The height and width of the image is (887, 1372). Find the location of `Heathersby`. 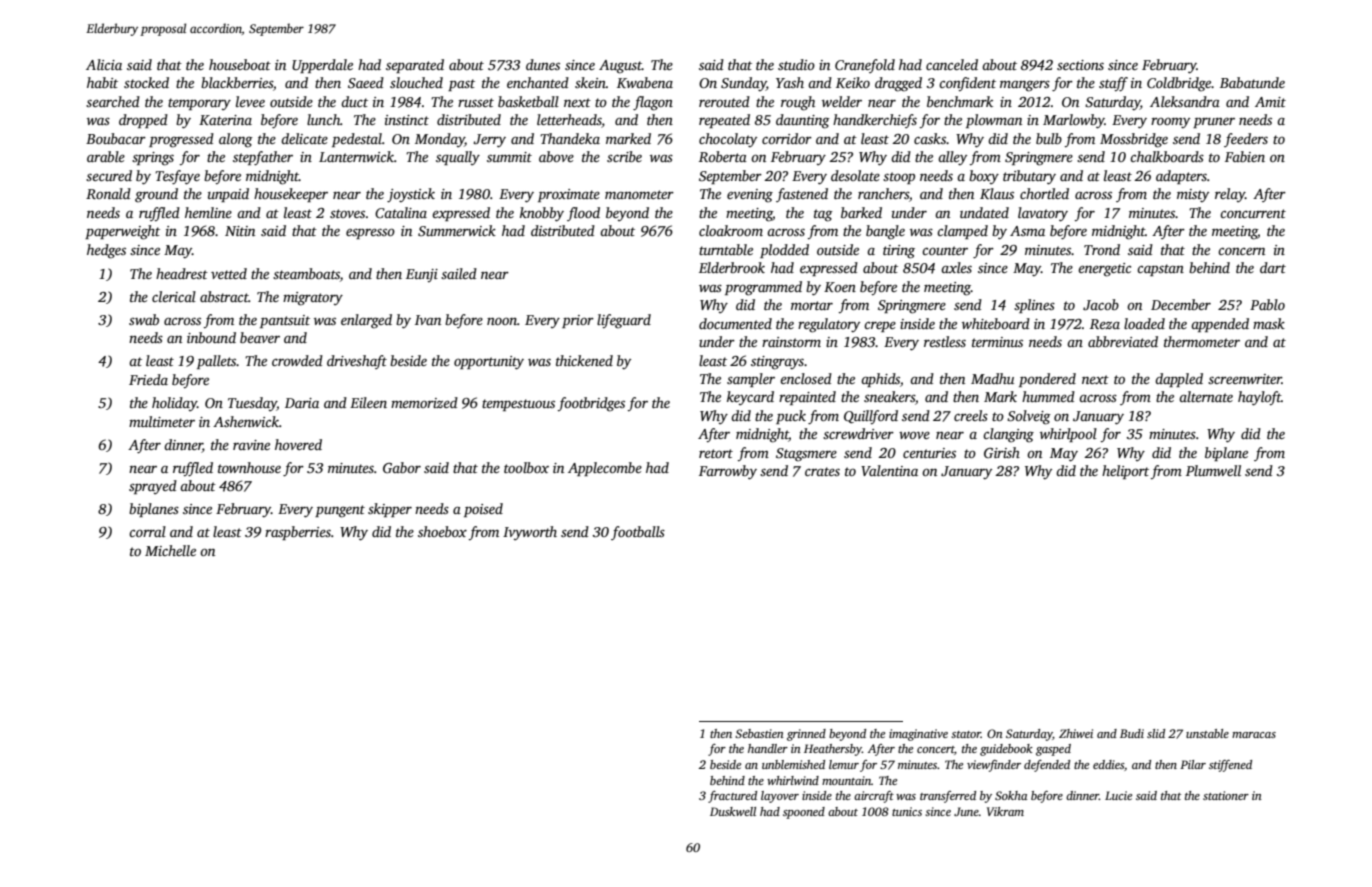

Heathersby is located at coordinates (833, 750).
